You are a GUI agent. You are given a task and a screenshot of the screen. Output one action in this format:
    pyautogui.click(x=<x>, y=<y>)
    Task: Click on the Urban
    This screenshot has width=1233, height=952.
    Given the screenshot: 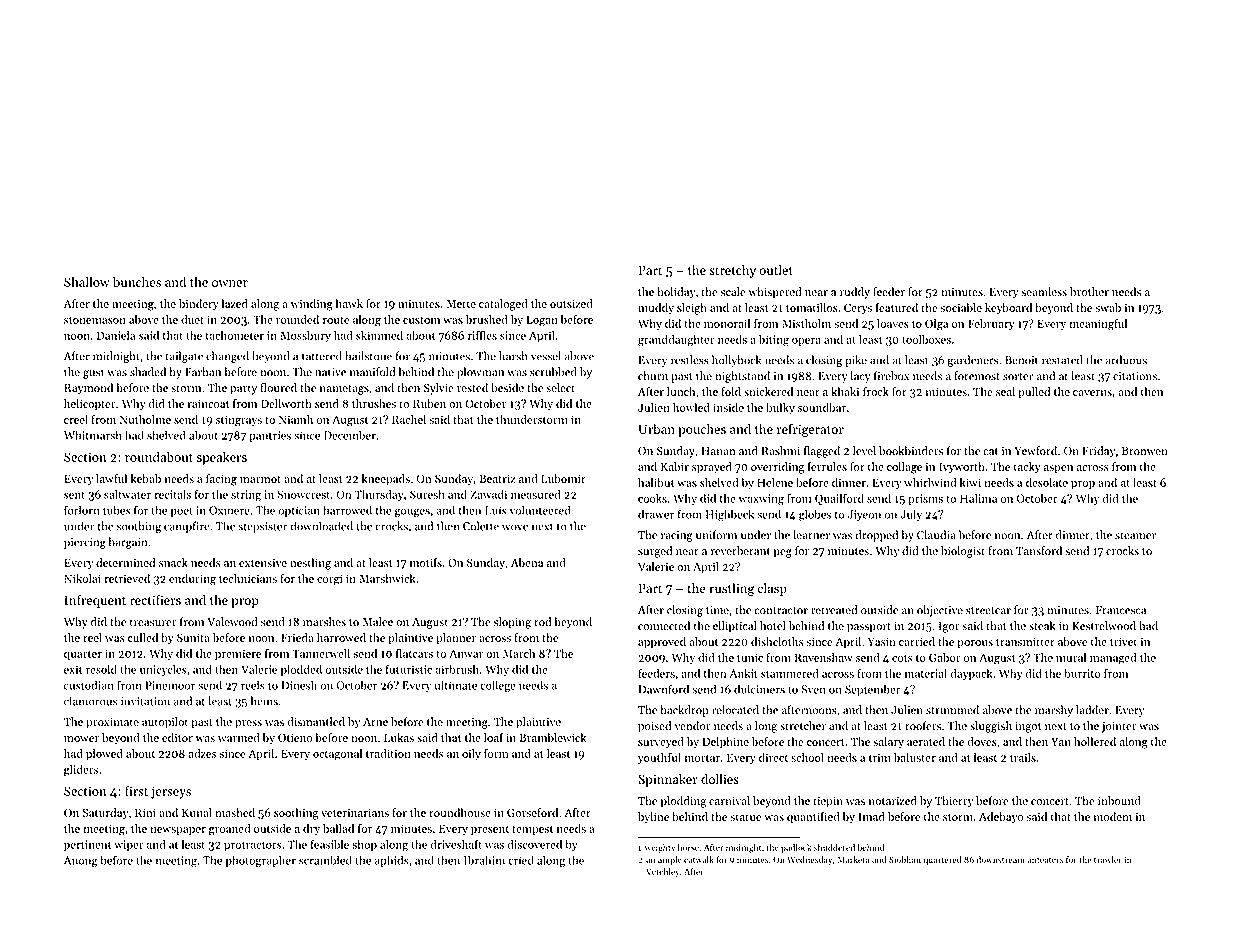 What is the action you would take?
    pyautogui.click(x=657, y=429)
